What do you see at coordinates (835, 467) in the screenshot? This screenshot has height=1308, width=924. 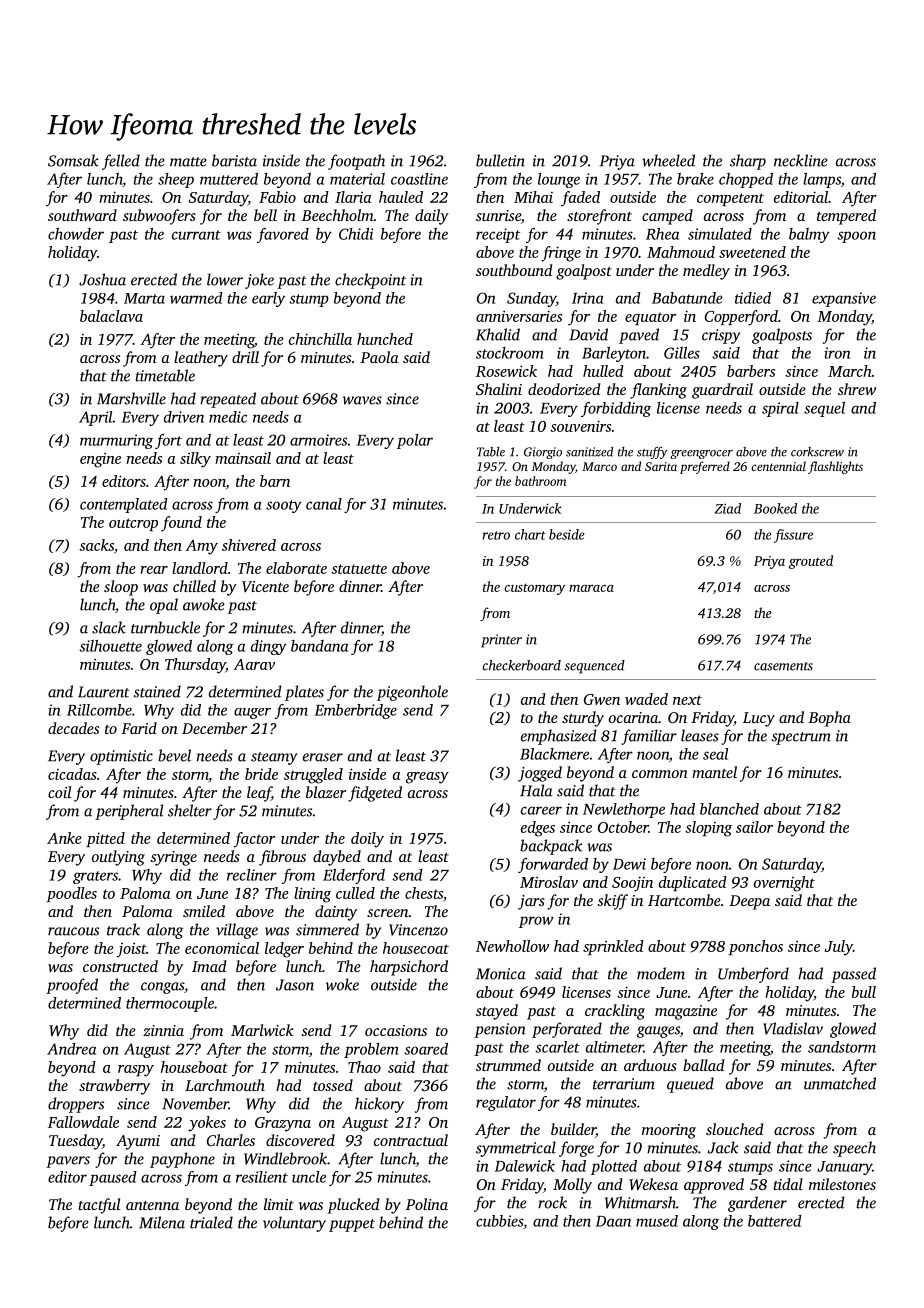 I see `flashlights` at bounding box center [835, 467].
